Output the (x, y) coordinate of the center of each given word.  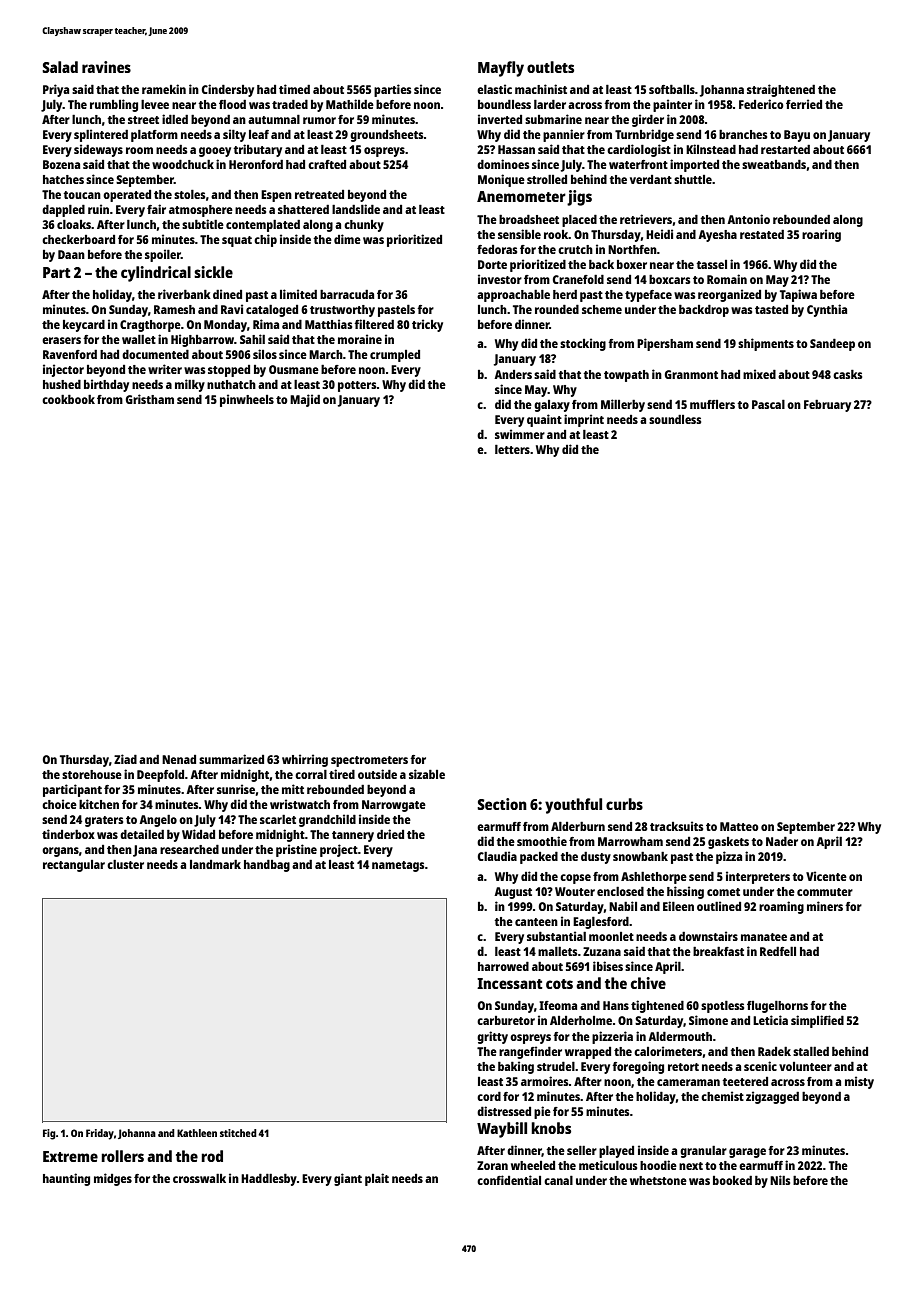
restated (762, 234)
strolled (547, 179)
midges (113, 1179)
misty (859, 1082)
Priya (56, 90)
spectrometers (369, 761)
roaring (821, 235)
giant (348, 1179)
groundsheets (387, 136)
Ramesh (174, 309)
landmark (215, 864)
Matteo (739, 826)
